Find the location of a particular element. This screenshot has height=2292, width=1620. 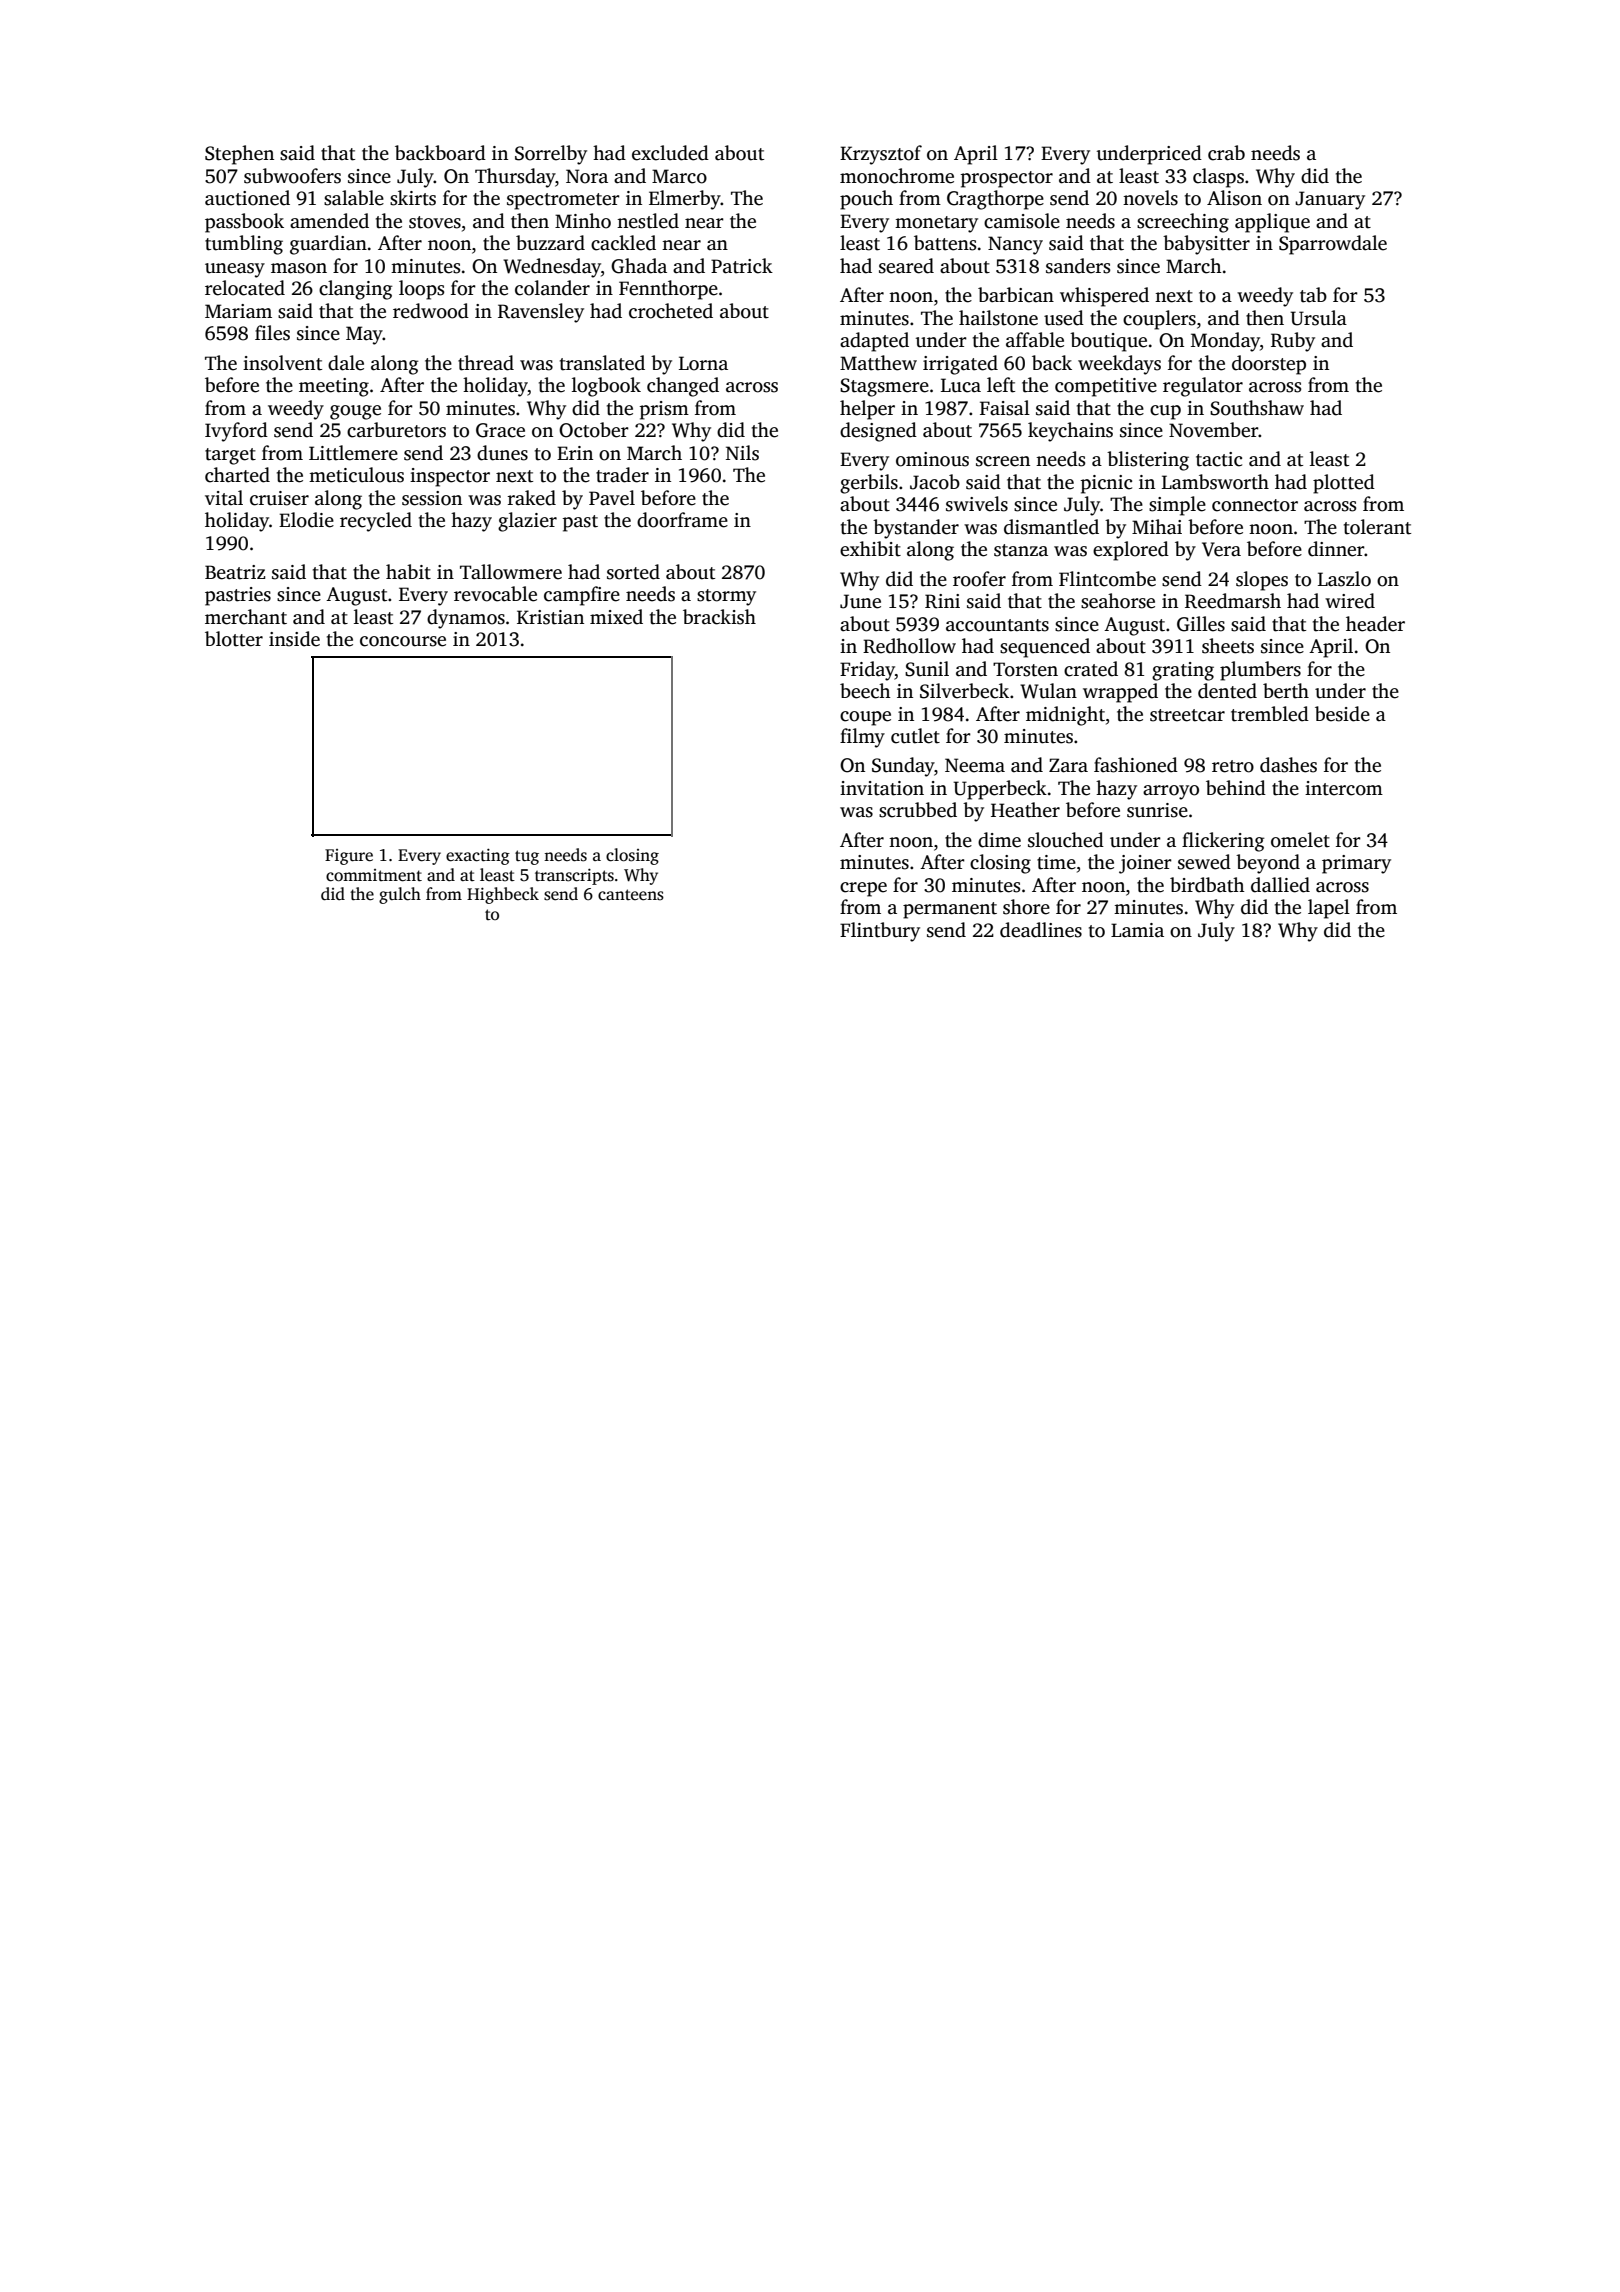

simple is located at coordinates (1177, 506).
